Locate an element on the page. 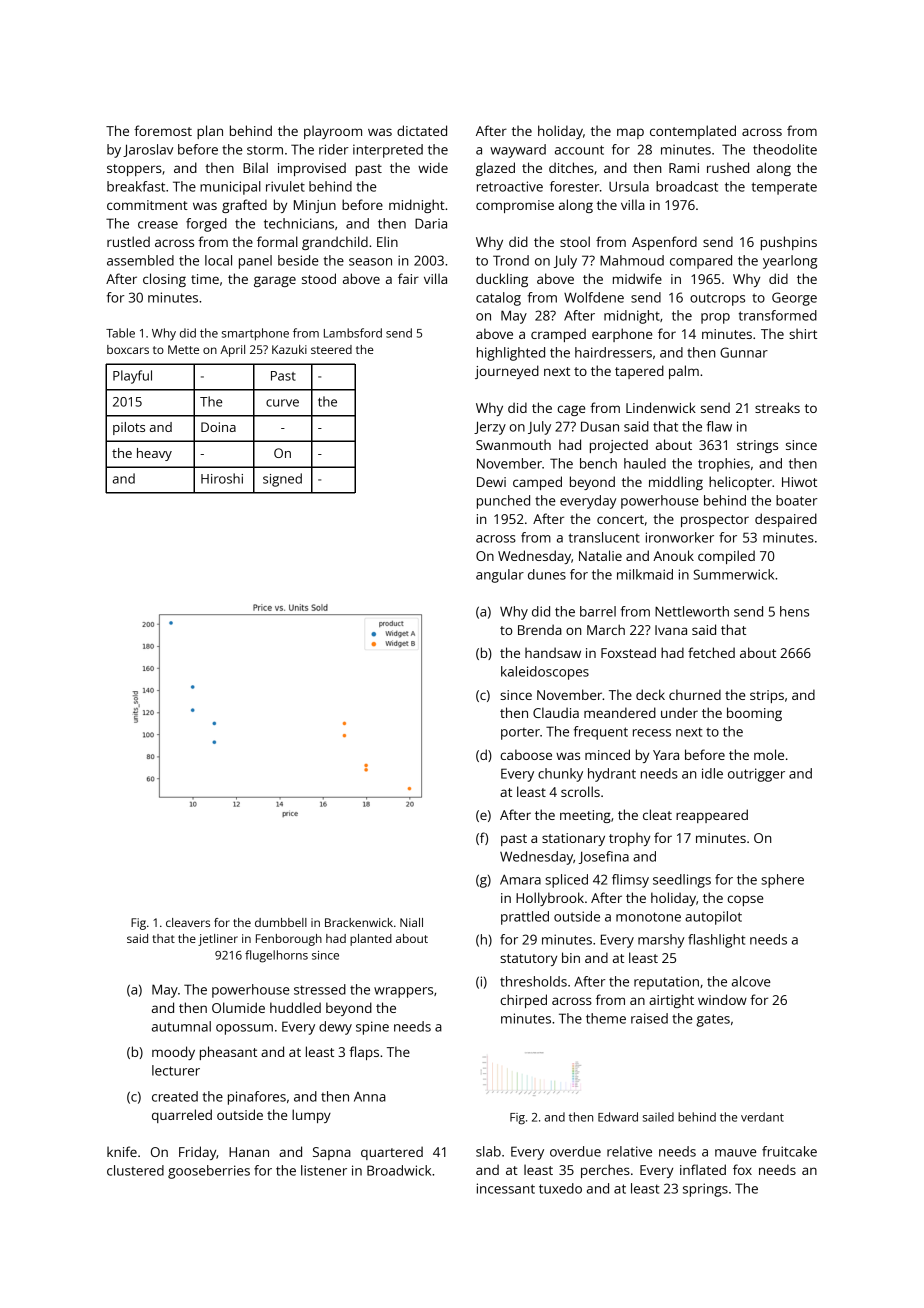 Image resolution: width=924 pixels, height=1308 pixels. Amara is located at coordinates (520, 880).
